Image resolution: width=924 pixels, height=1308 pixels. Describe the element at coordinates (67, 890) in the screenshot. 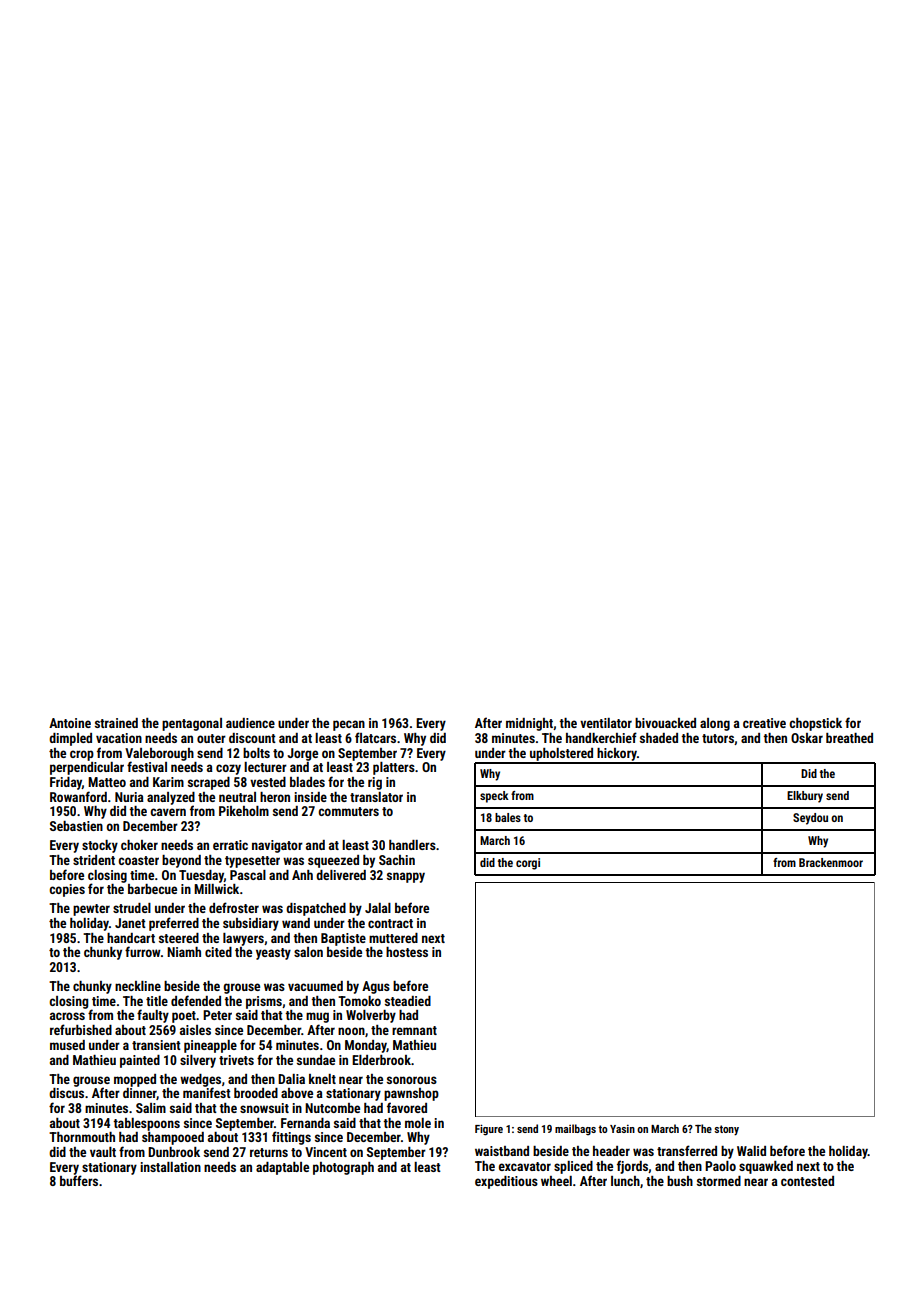

I see `copies` at that location.
